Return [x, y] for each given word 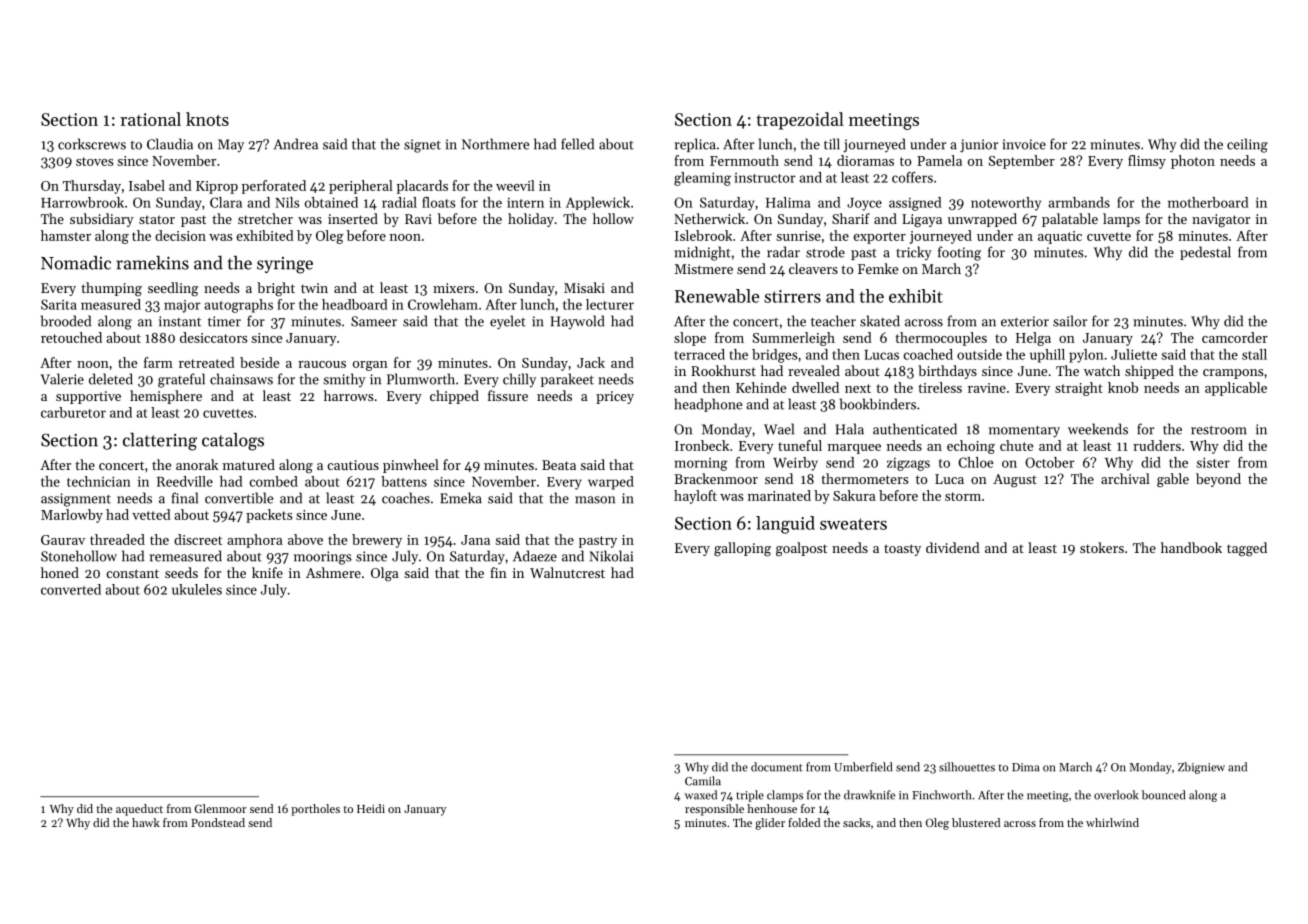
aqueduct [139, 810]
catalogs [233, 442]
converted [71, 589]
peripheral [361, 187]
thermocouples [941, 339]
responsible [714, 810]
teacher [833, 321]
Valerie [62, 379]
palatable [1070, 220]
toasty [902, 550]
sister [1213, 462]
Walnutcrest [567, 572]
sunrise [799, 236]
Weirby [795, 464]
